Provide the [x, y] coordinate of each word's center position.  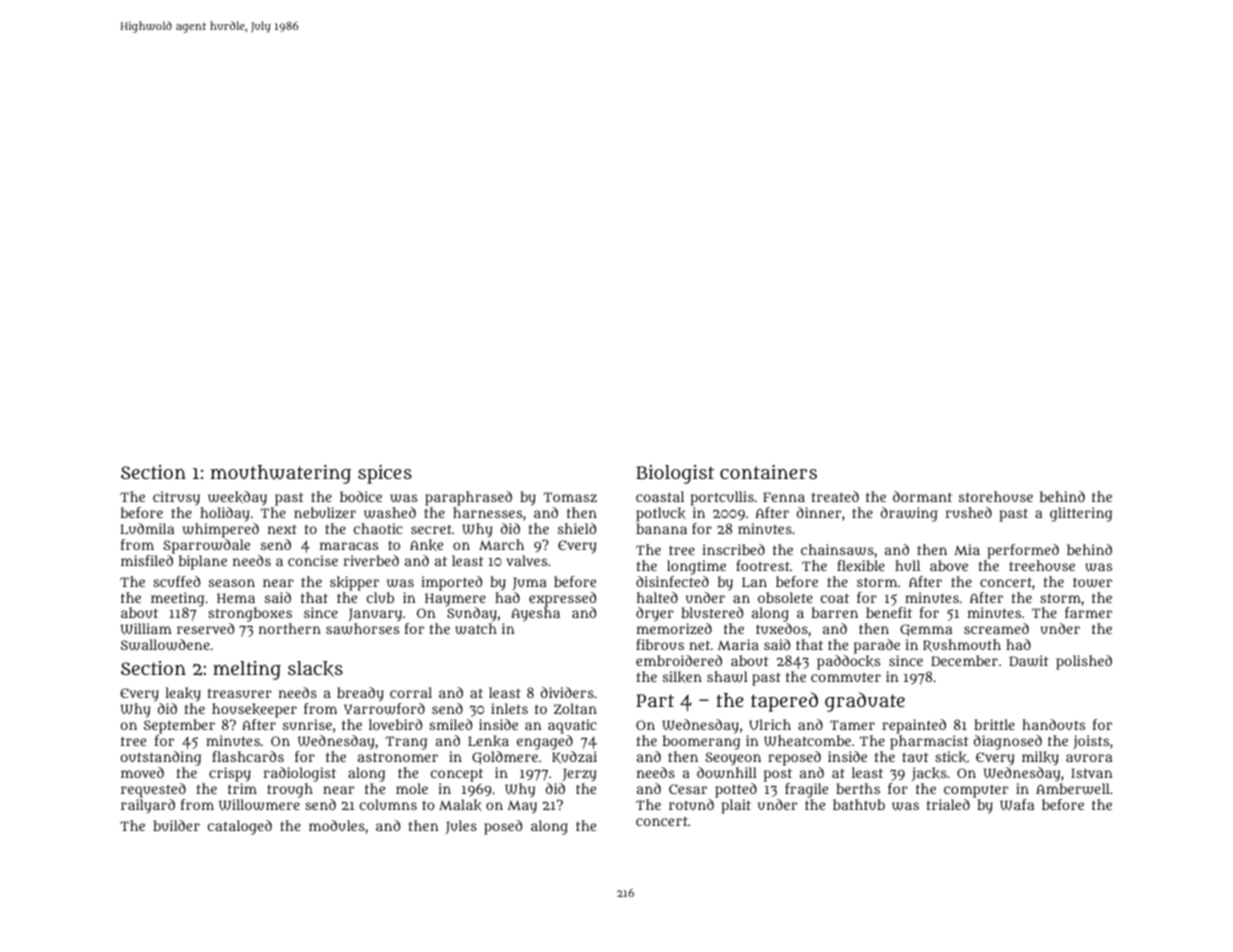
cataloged [240, 827]
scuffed [176, 581]
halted [657, 597]
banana [661, 528]
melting [247, 670]
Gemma [926, 630]
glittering [1081, 514]
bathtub [859, 804]
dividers [567, 692]
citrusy [176, 498]
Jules [461, 827]
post [778, 775]
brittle [994, 724]
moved [142, 772]
